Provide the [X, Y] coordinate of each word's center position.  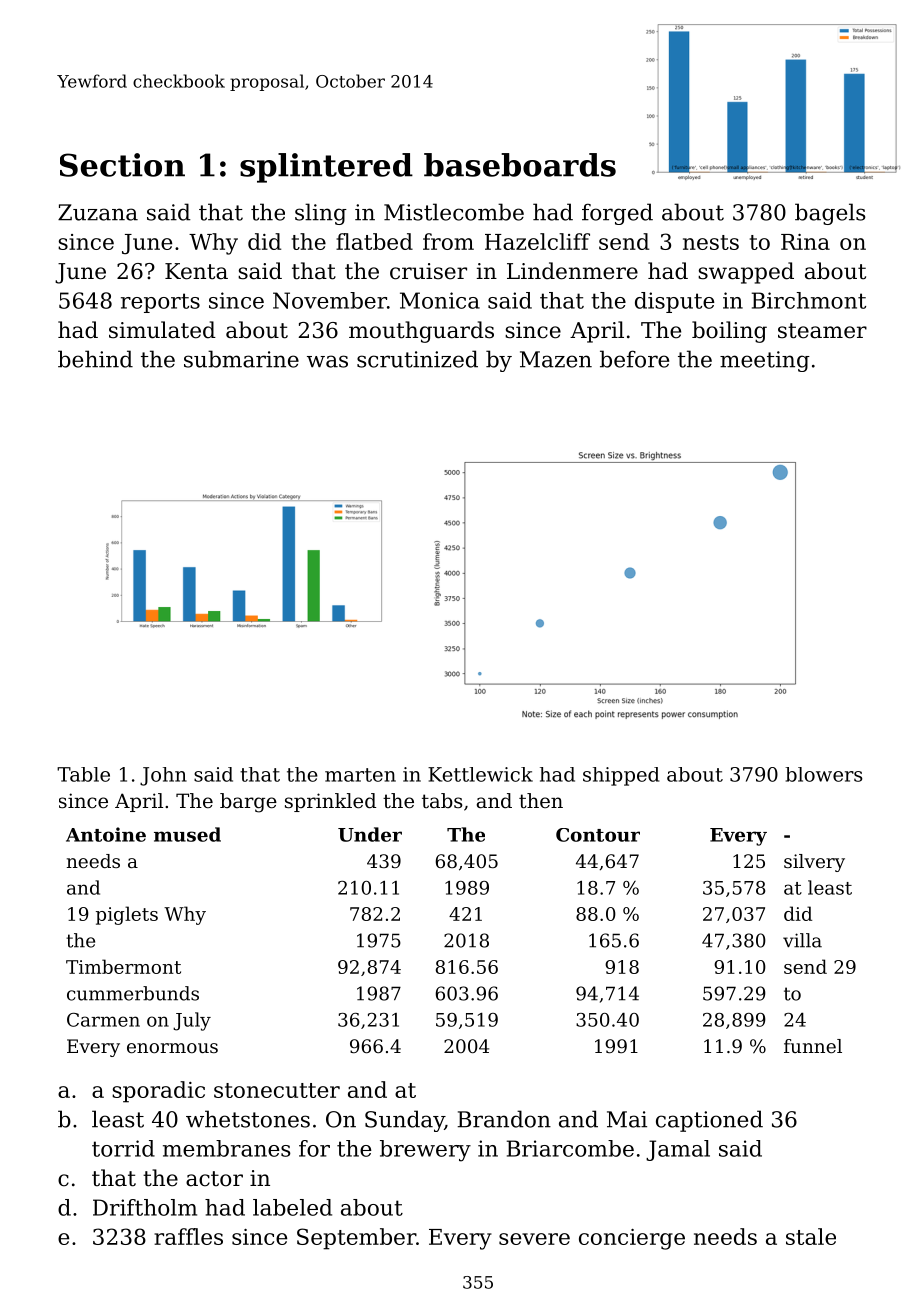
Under [370, 834]
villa [802, 940]
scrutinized [417, 359]
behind [95, 359]
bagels [830, 214]
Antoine [106, 834]
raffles [188, 1236]
